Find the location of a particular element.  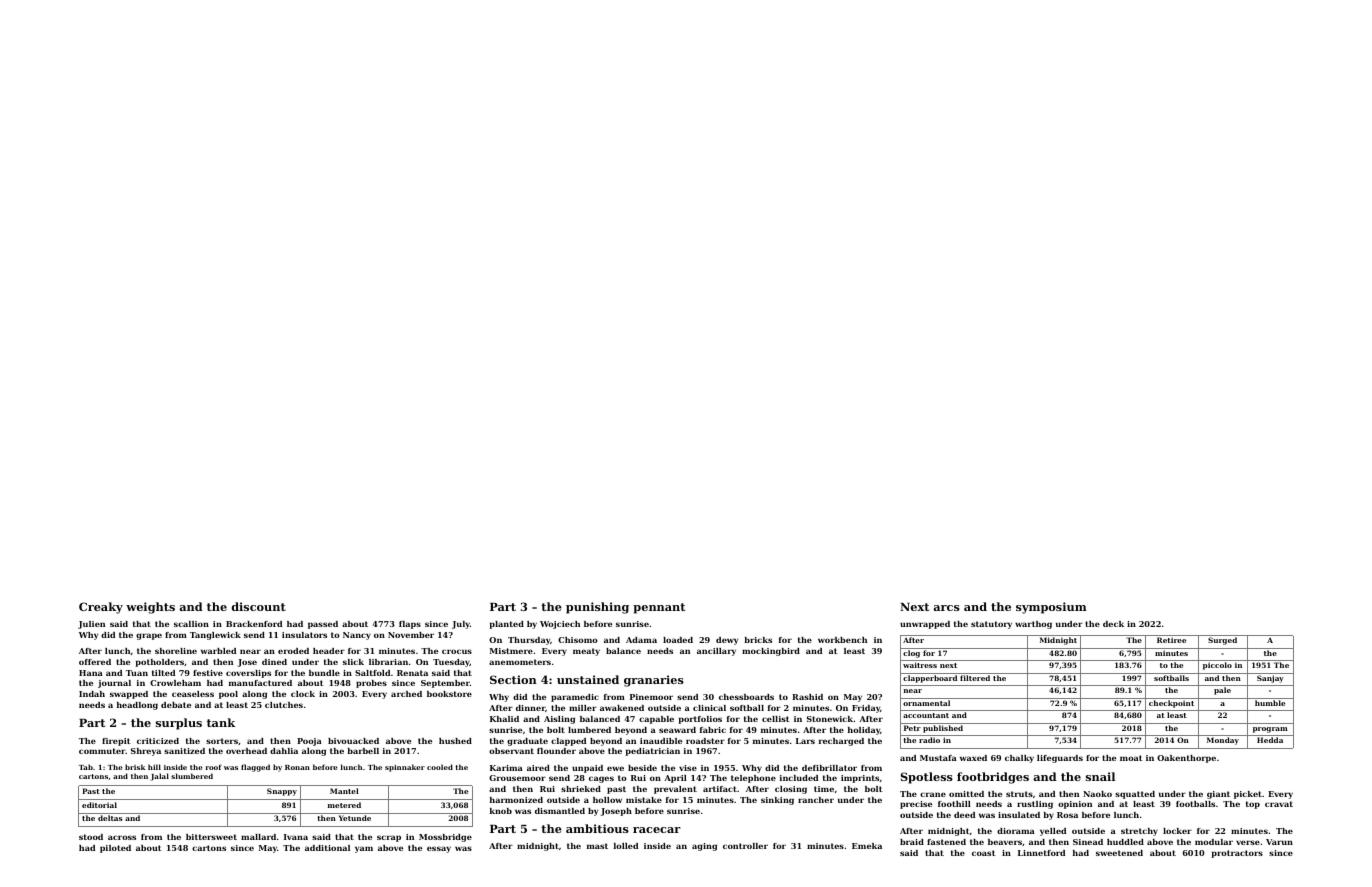

punishing is located at coordinates (597, 608).
